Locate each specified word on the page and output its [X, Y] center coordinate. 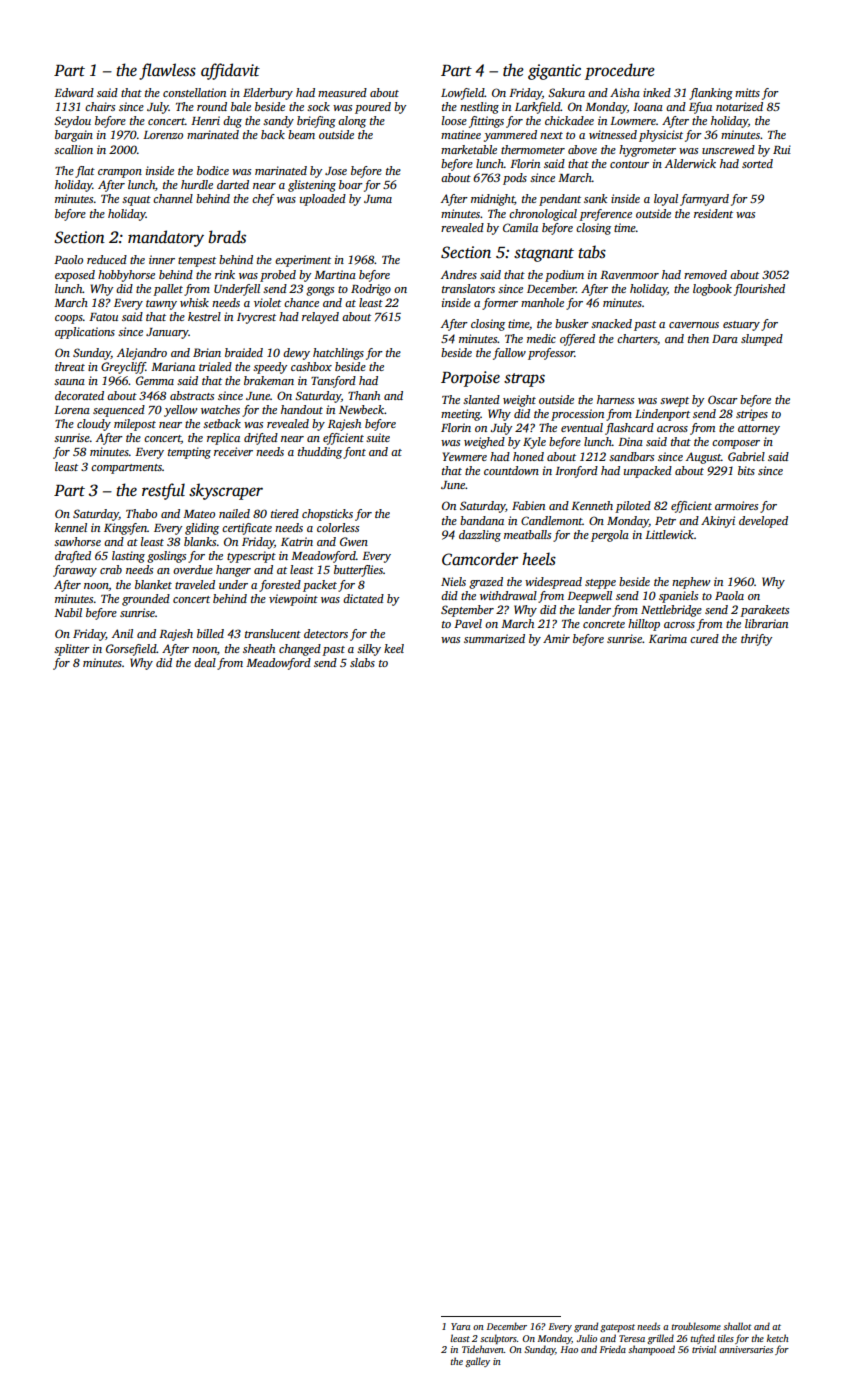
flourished [759, 290]
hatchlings [338, 354]
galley [477, 1362]
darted [233, 184]
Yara [460, 1326]
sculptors [498, 1339]
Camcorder [480, 559]
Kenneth [592, 505]
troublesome [696, 1326]
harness [615, 399]
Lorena [72, 410]
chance [301, 302]
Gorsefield [131, 650]
